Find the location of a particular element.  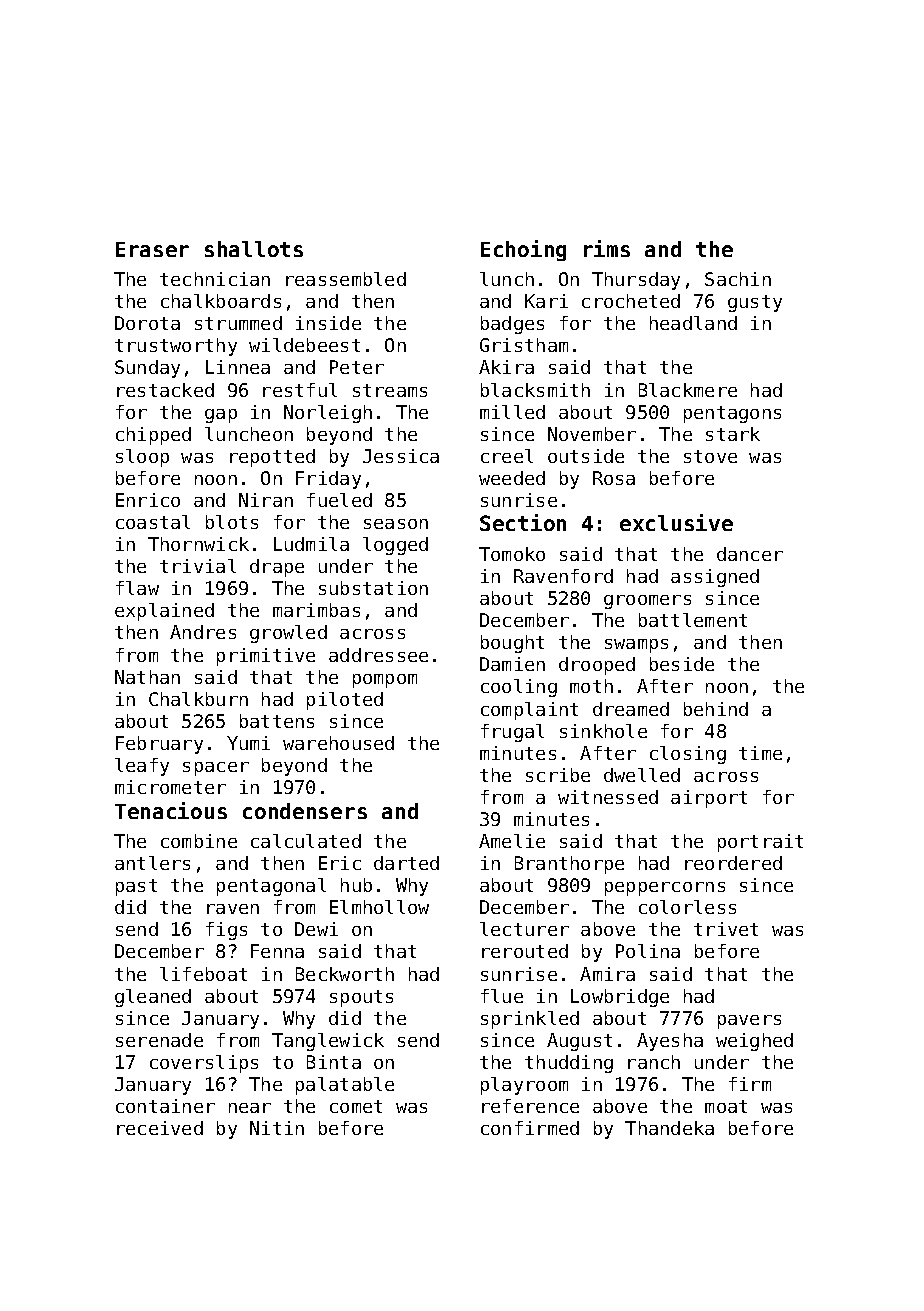

pentagons is located at coordinates (732, 414).
